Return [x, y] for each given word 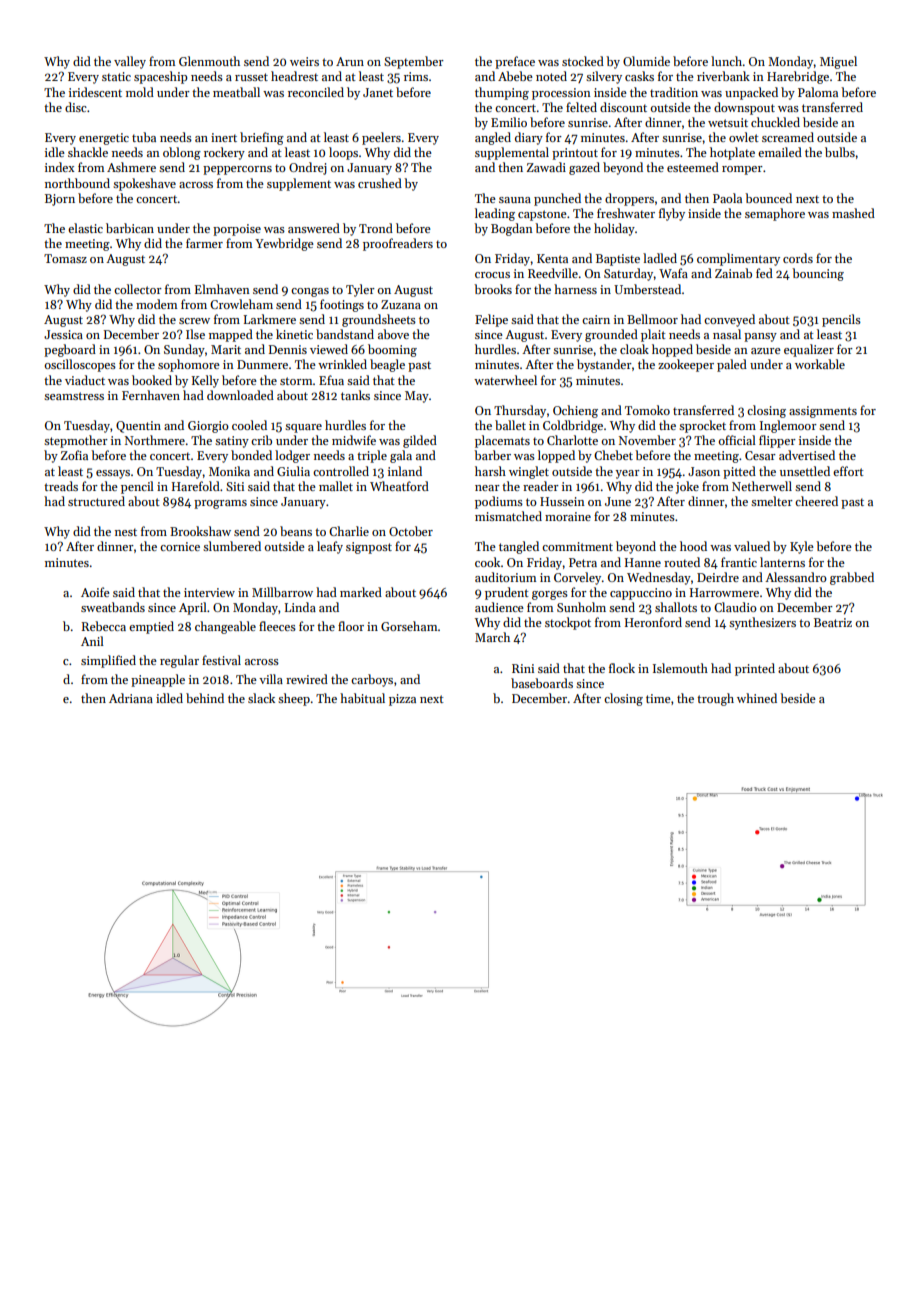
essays [113, 474]
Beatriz [833, 622]
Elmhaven [222, 289]
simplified [108, 661]
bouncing [818, 274]
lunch [727, 61]
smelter [772, 501]
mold [140, 92]
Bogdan [512, 229]
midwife [354, 440]
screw [194, 321]
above [393, 334]
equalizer [809, 350]
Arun [350, 61]
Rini [523, 668]
